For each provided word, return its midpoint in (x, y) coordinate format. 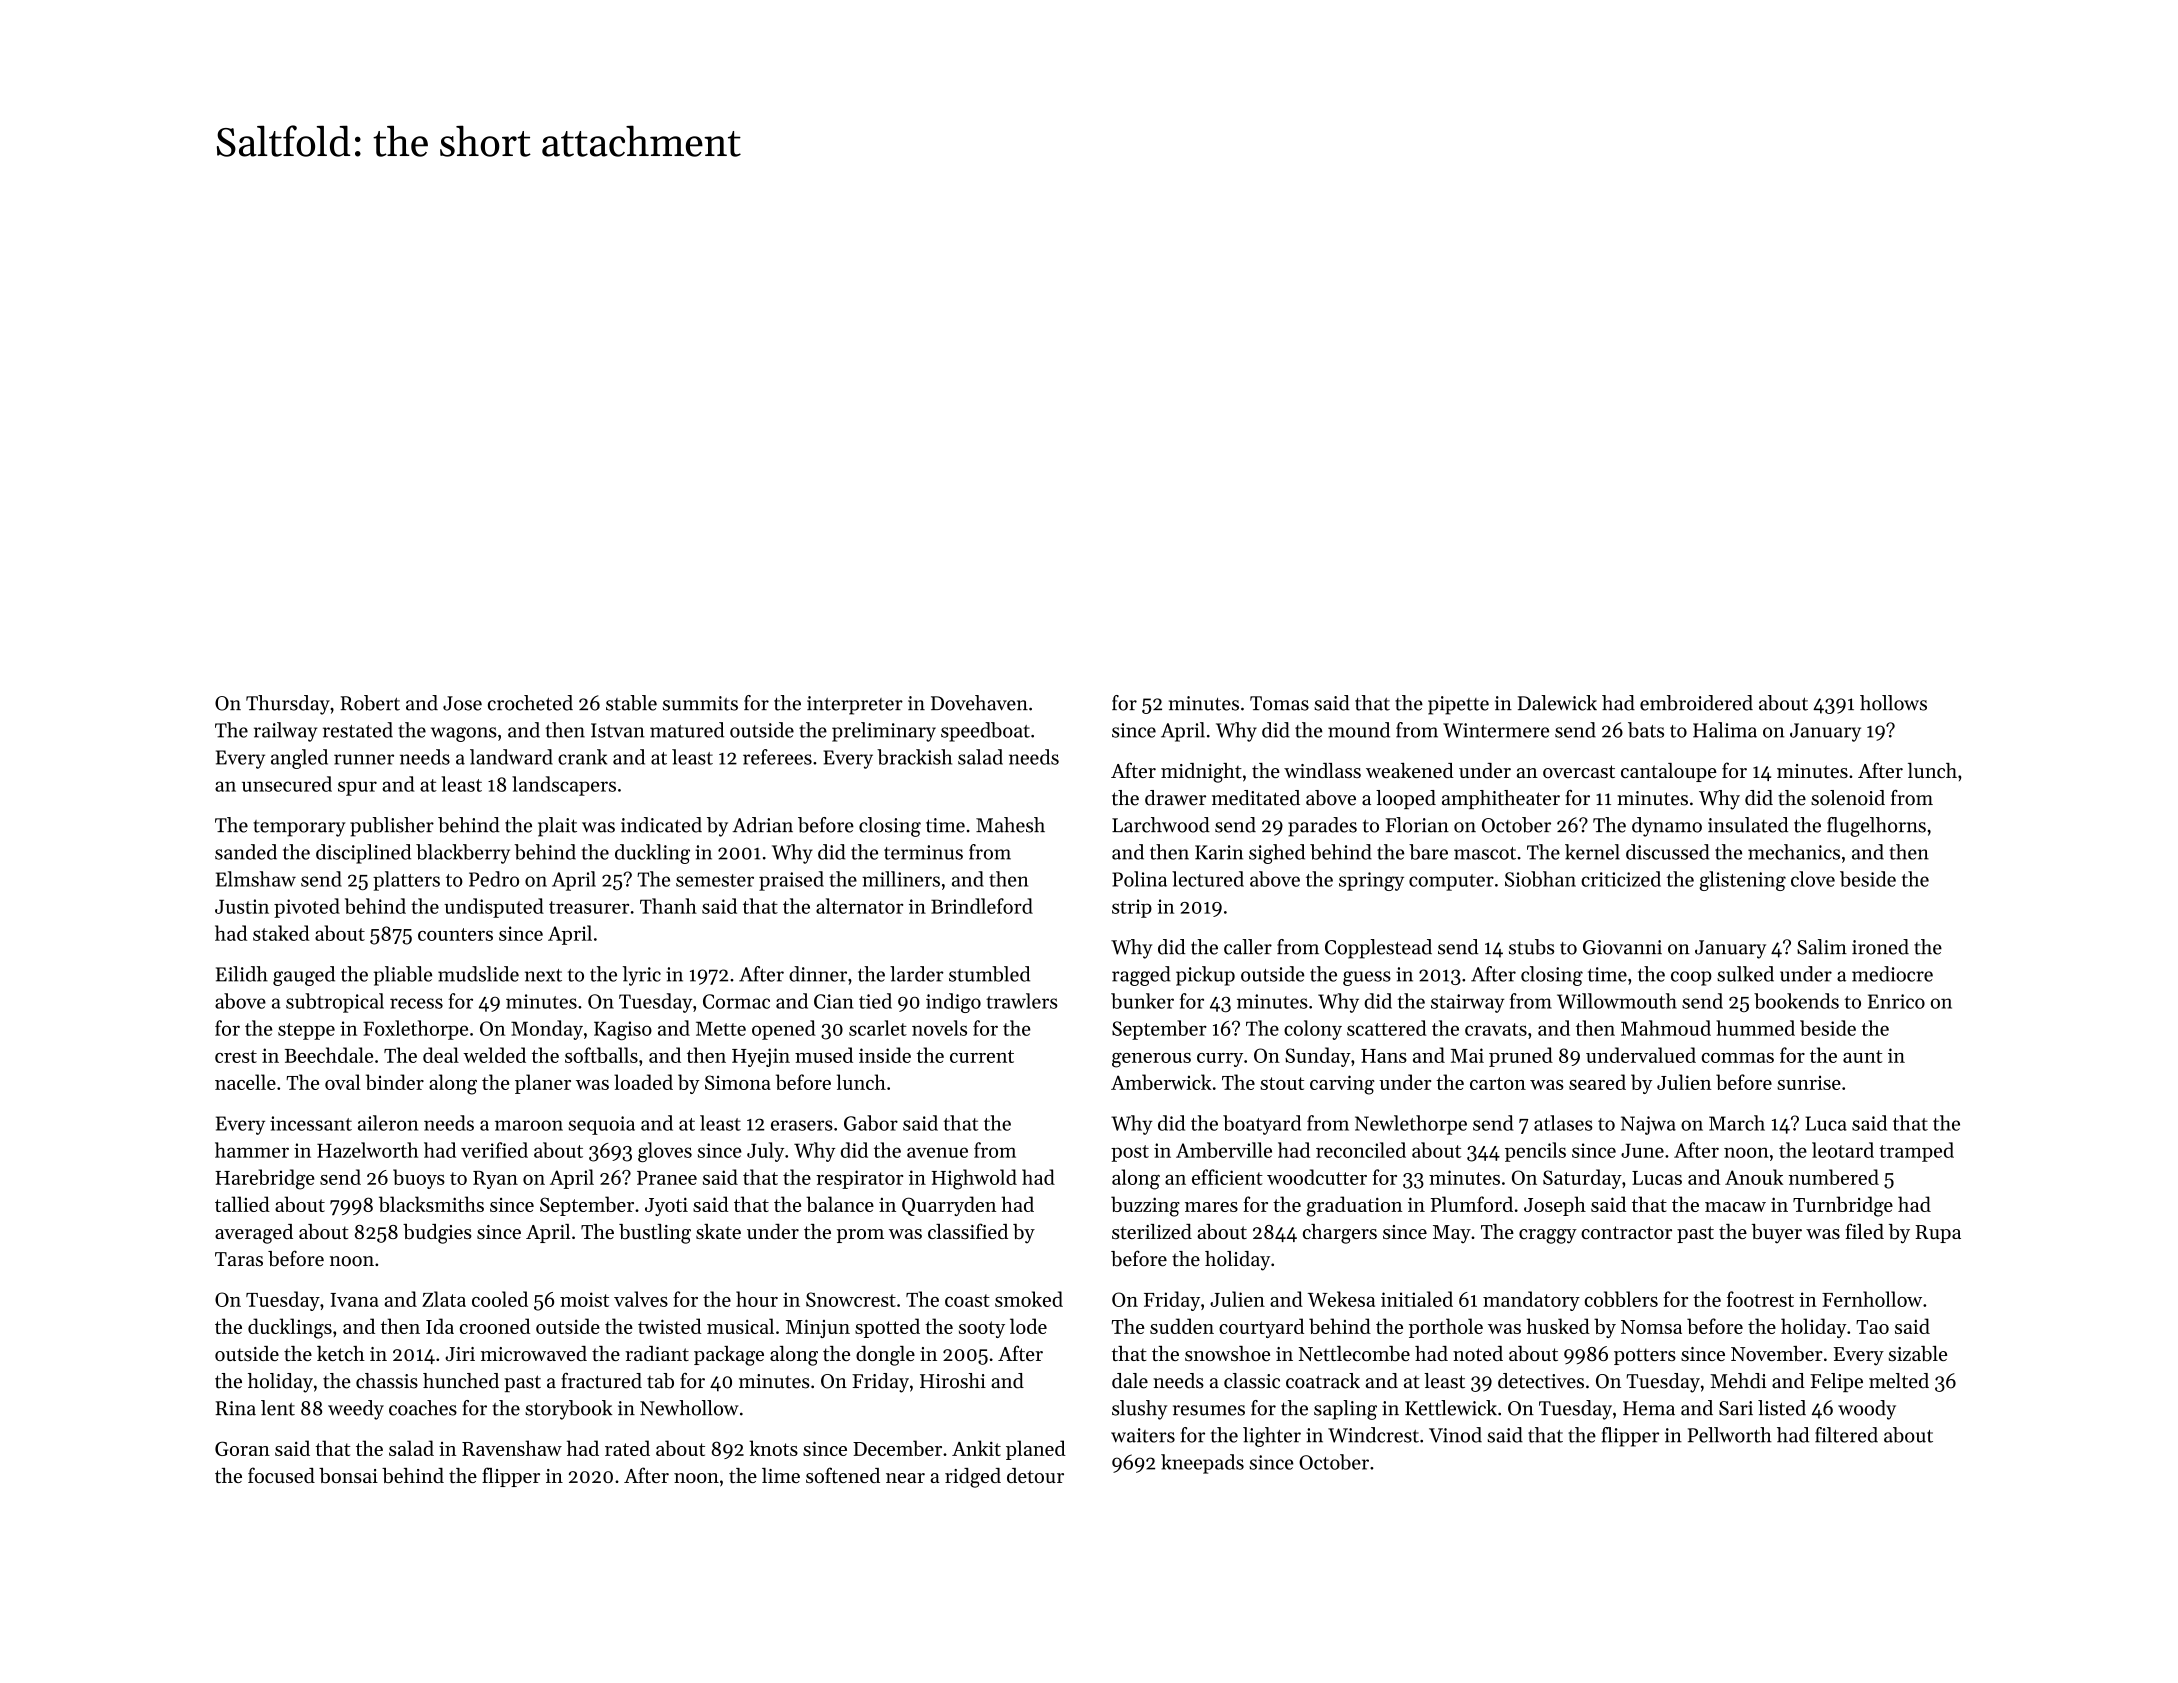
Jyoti (666, 1207)
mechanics (1794, 852)
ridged (973, 1478)
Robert (370, 703)
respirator (859, 1179)
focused (281, 1475)
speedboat (985, 732)
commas (1738, 1058)
